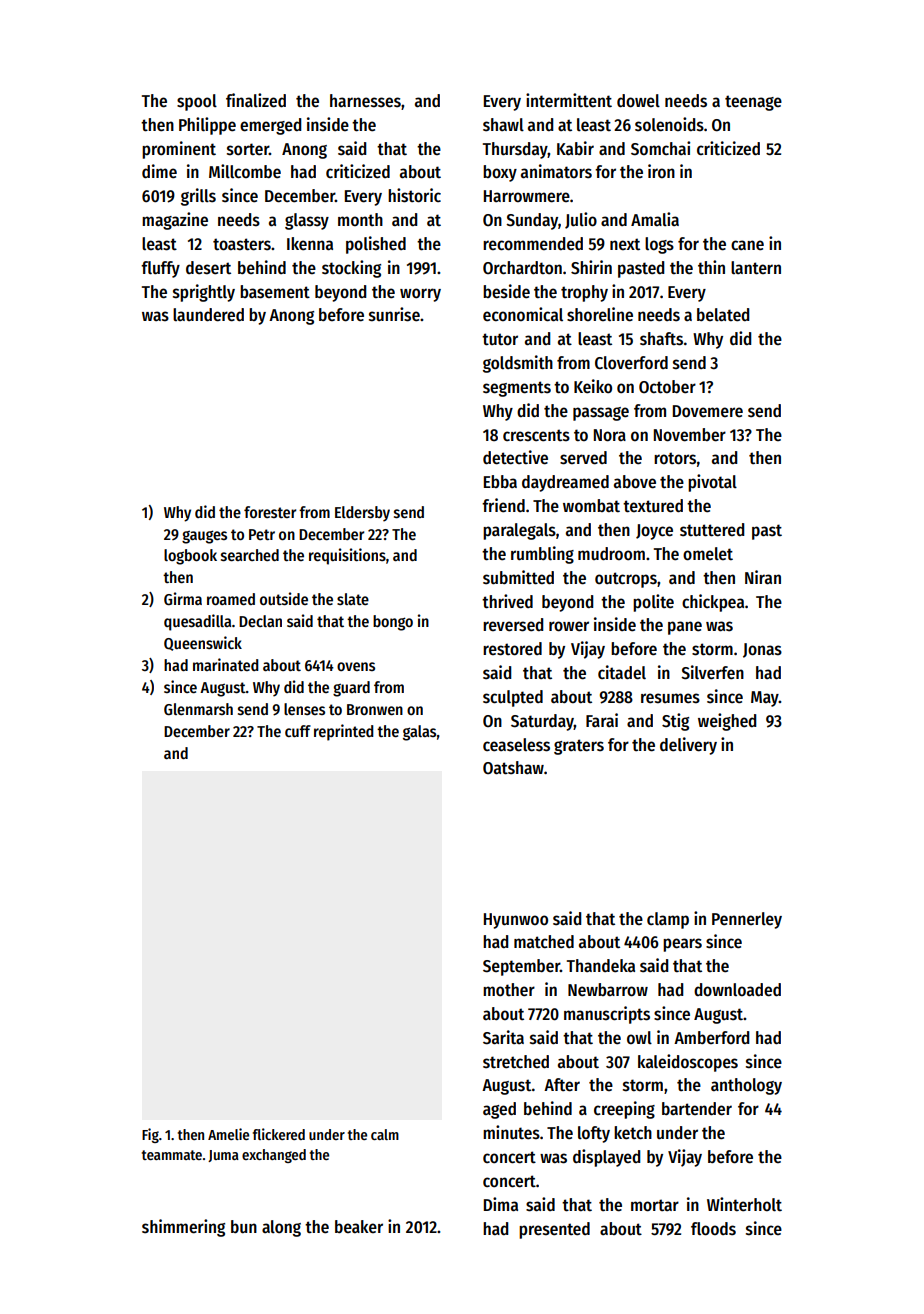 The image size is (924, 1314). Describe the element at coordinates (622, 672) in the screenshot. I see `citadel` at that location.
